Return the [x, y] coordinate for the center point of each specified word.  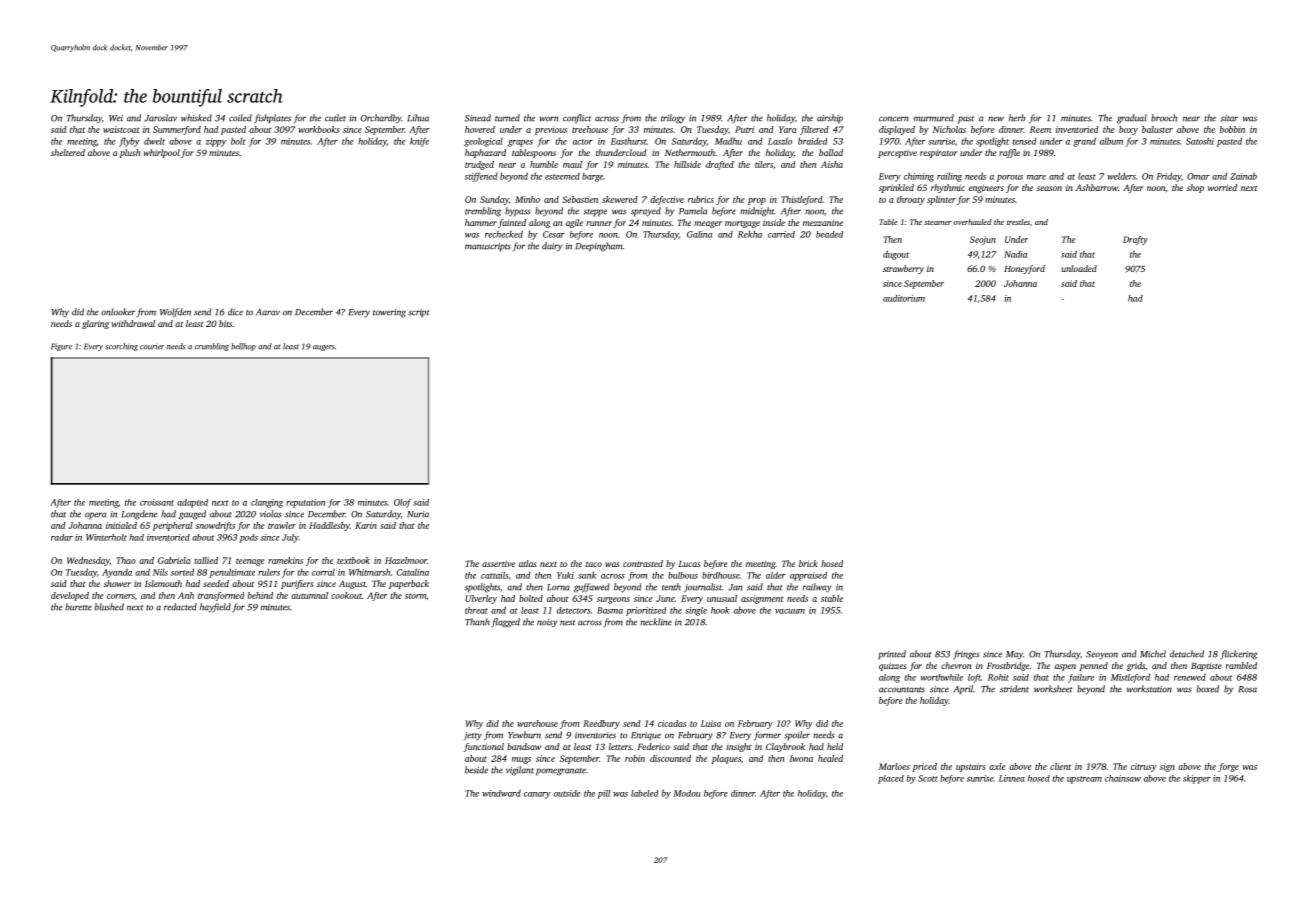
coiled [240, 118]
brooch [1164, 118]
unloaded [1079, 268]
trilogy [673, 119]
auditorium [904, 298]
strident [1014, 689]
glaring [95, 324]
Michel [1153, 654]
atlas [527, 563]
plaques [726, 759]
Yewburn [524, 735]
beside [476, 770]
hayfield [215, 608]
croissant [157, 502]
